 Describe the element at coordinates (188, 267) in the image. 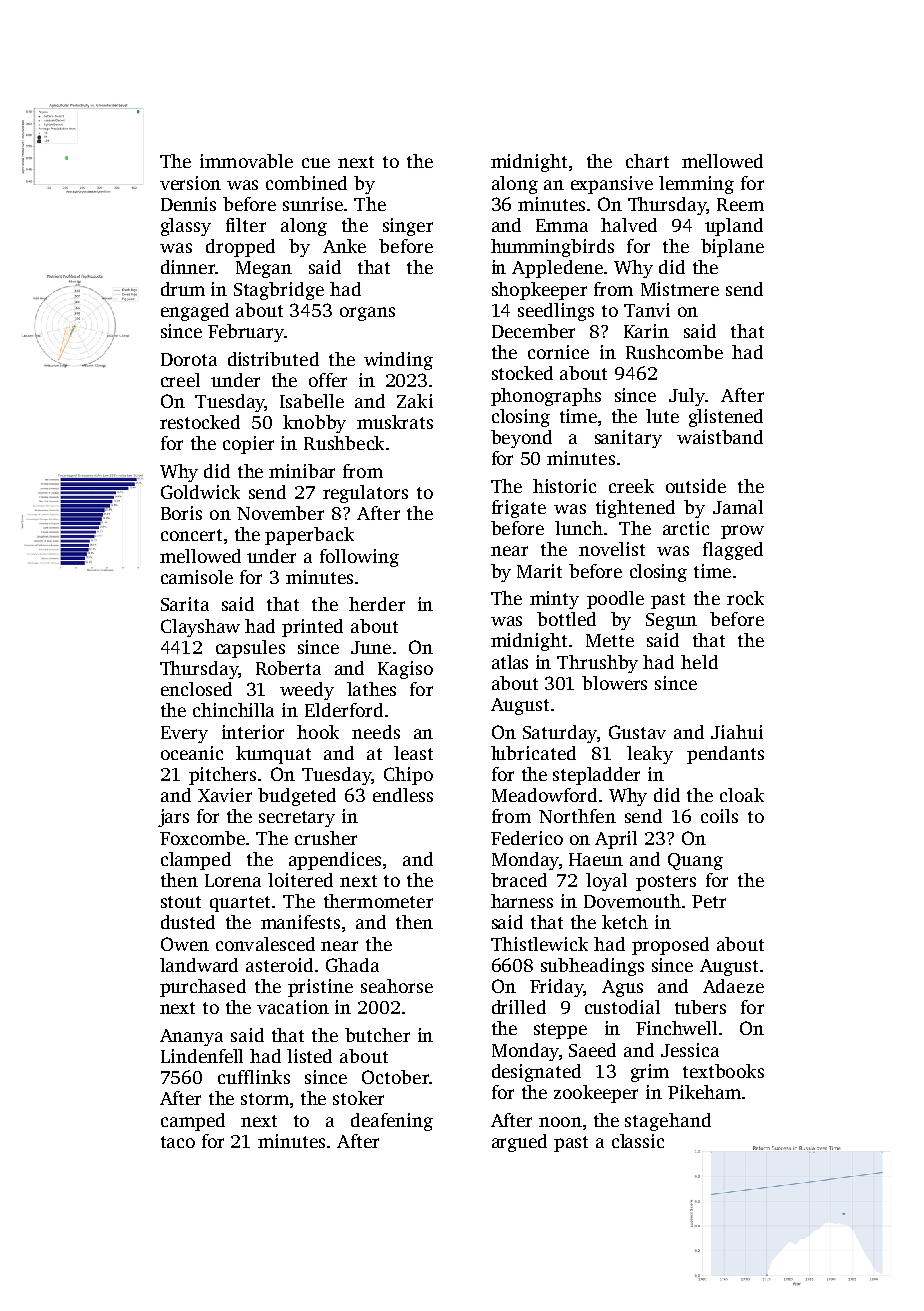

I see `dinner` at that location.
